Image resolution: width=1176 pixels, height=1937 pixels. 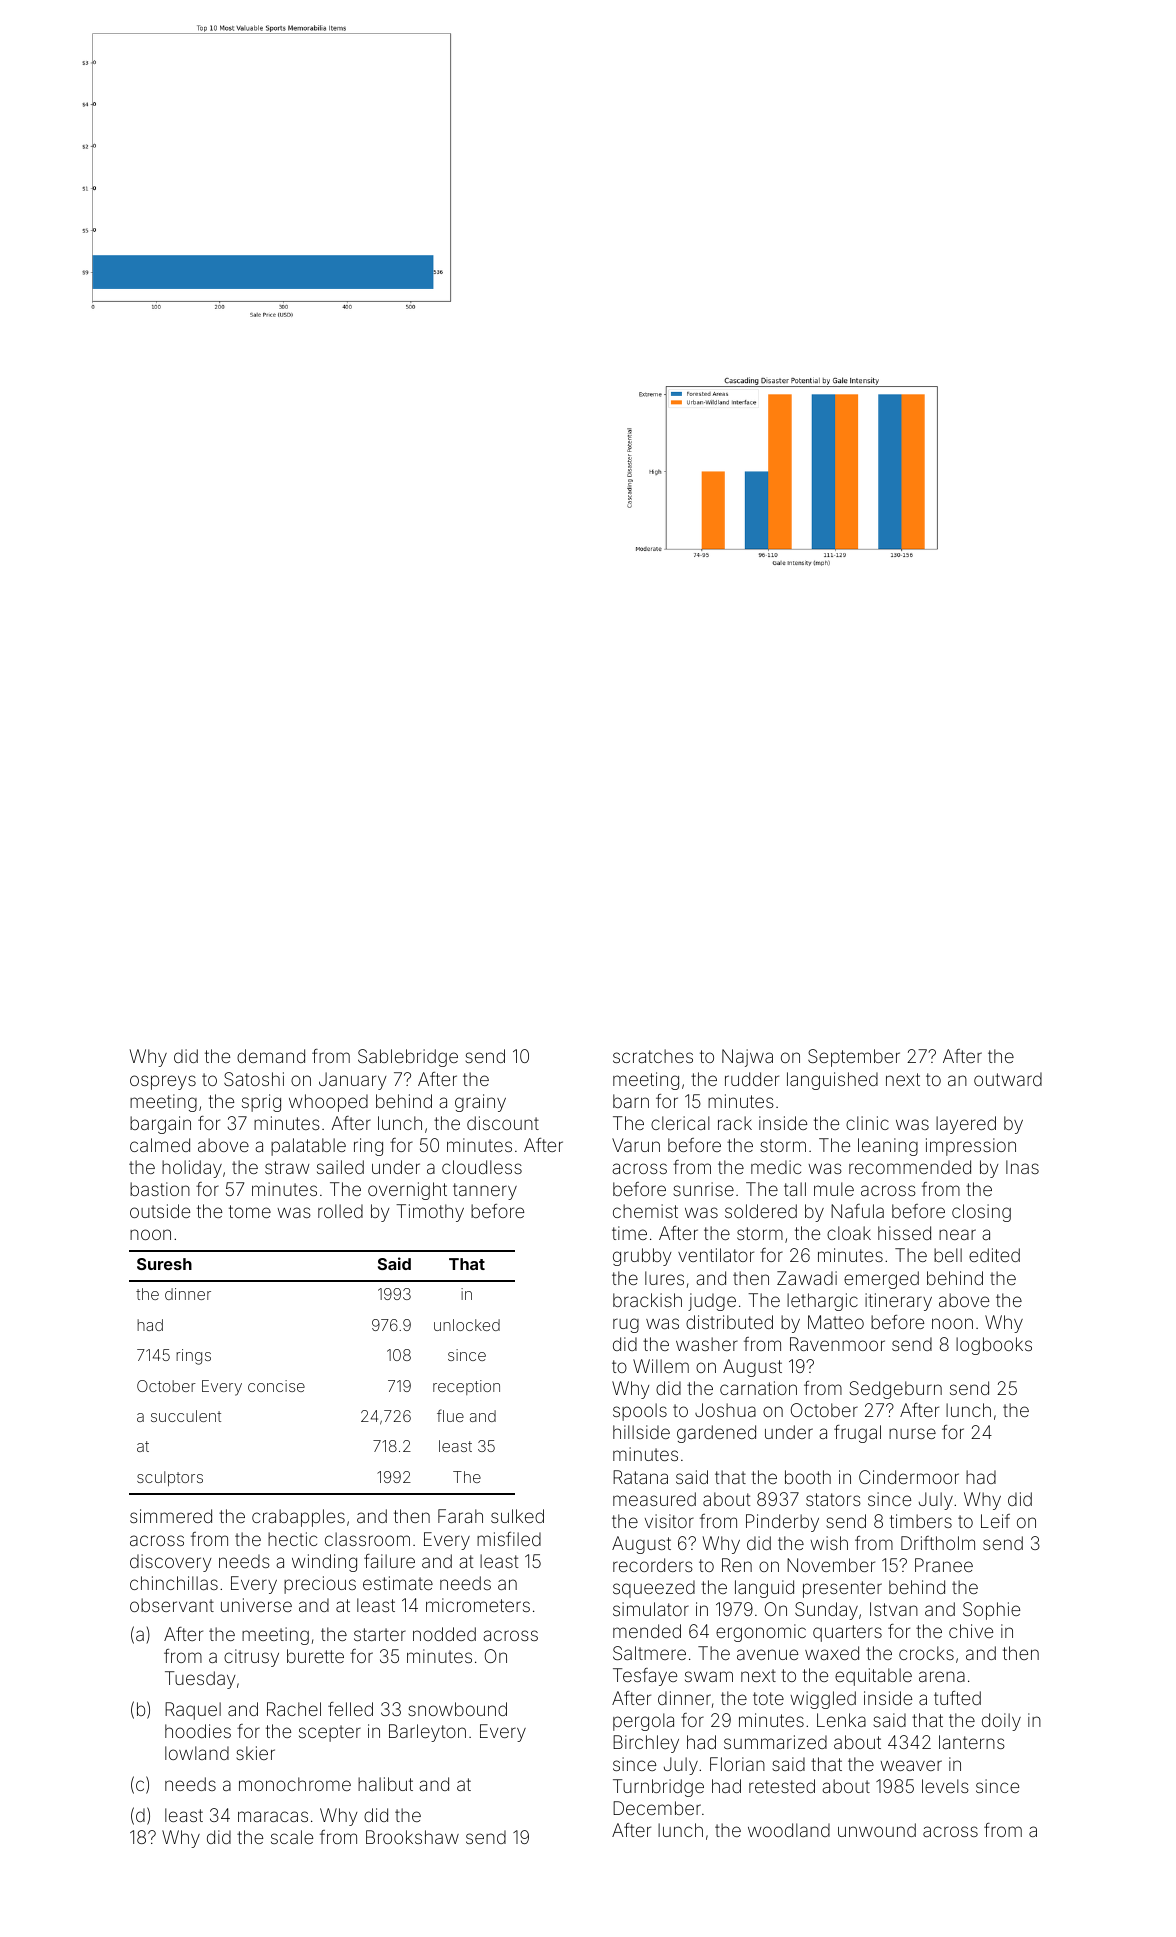 I want to click on succulent, so click(x=186, y=1416).
